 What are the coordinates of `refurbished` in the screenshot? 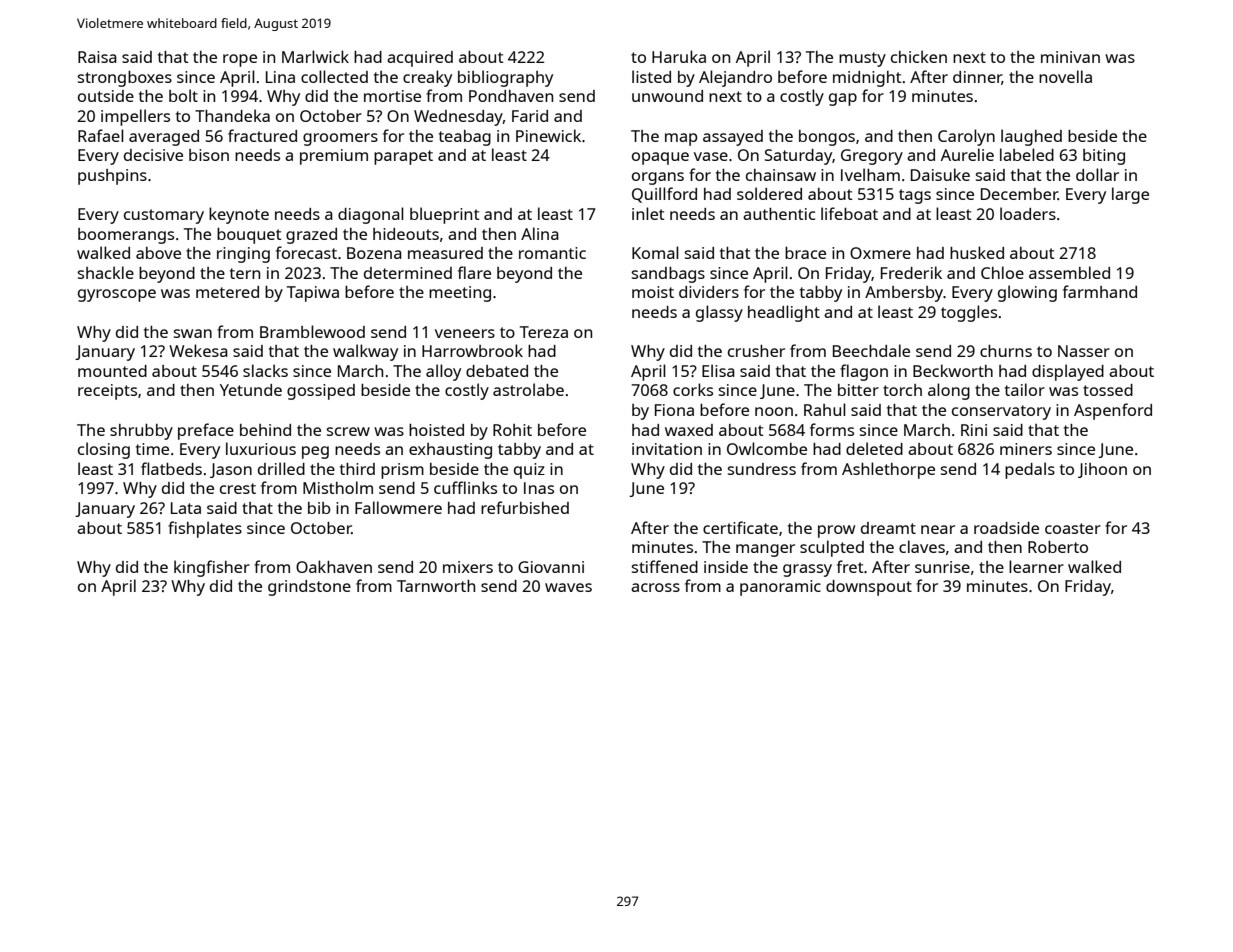 It's located at (525, 507).
